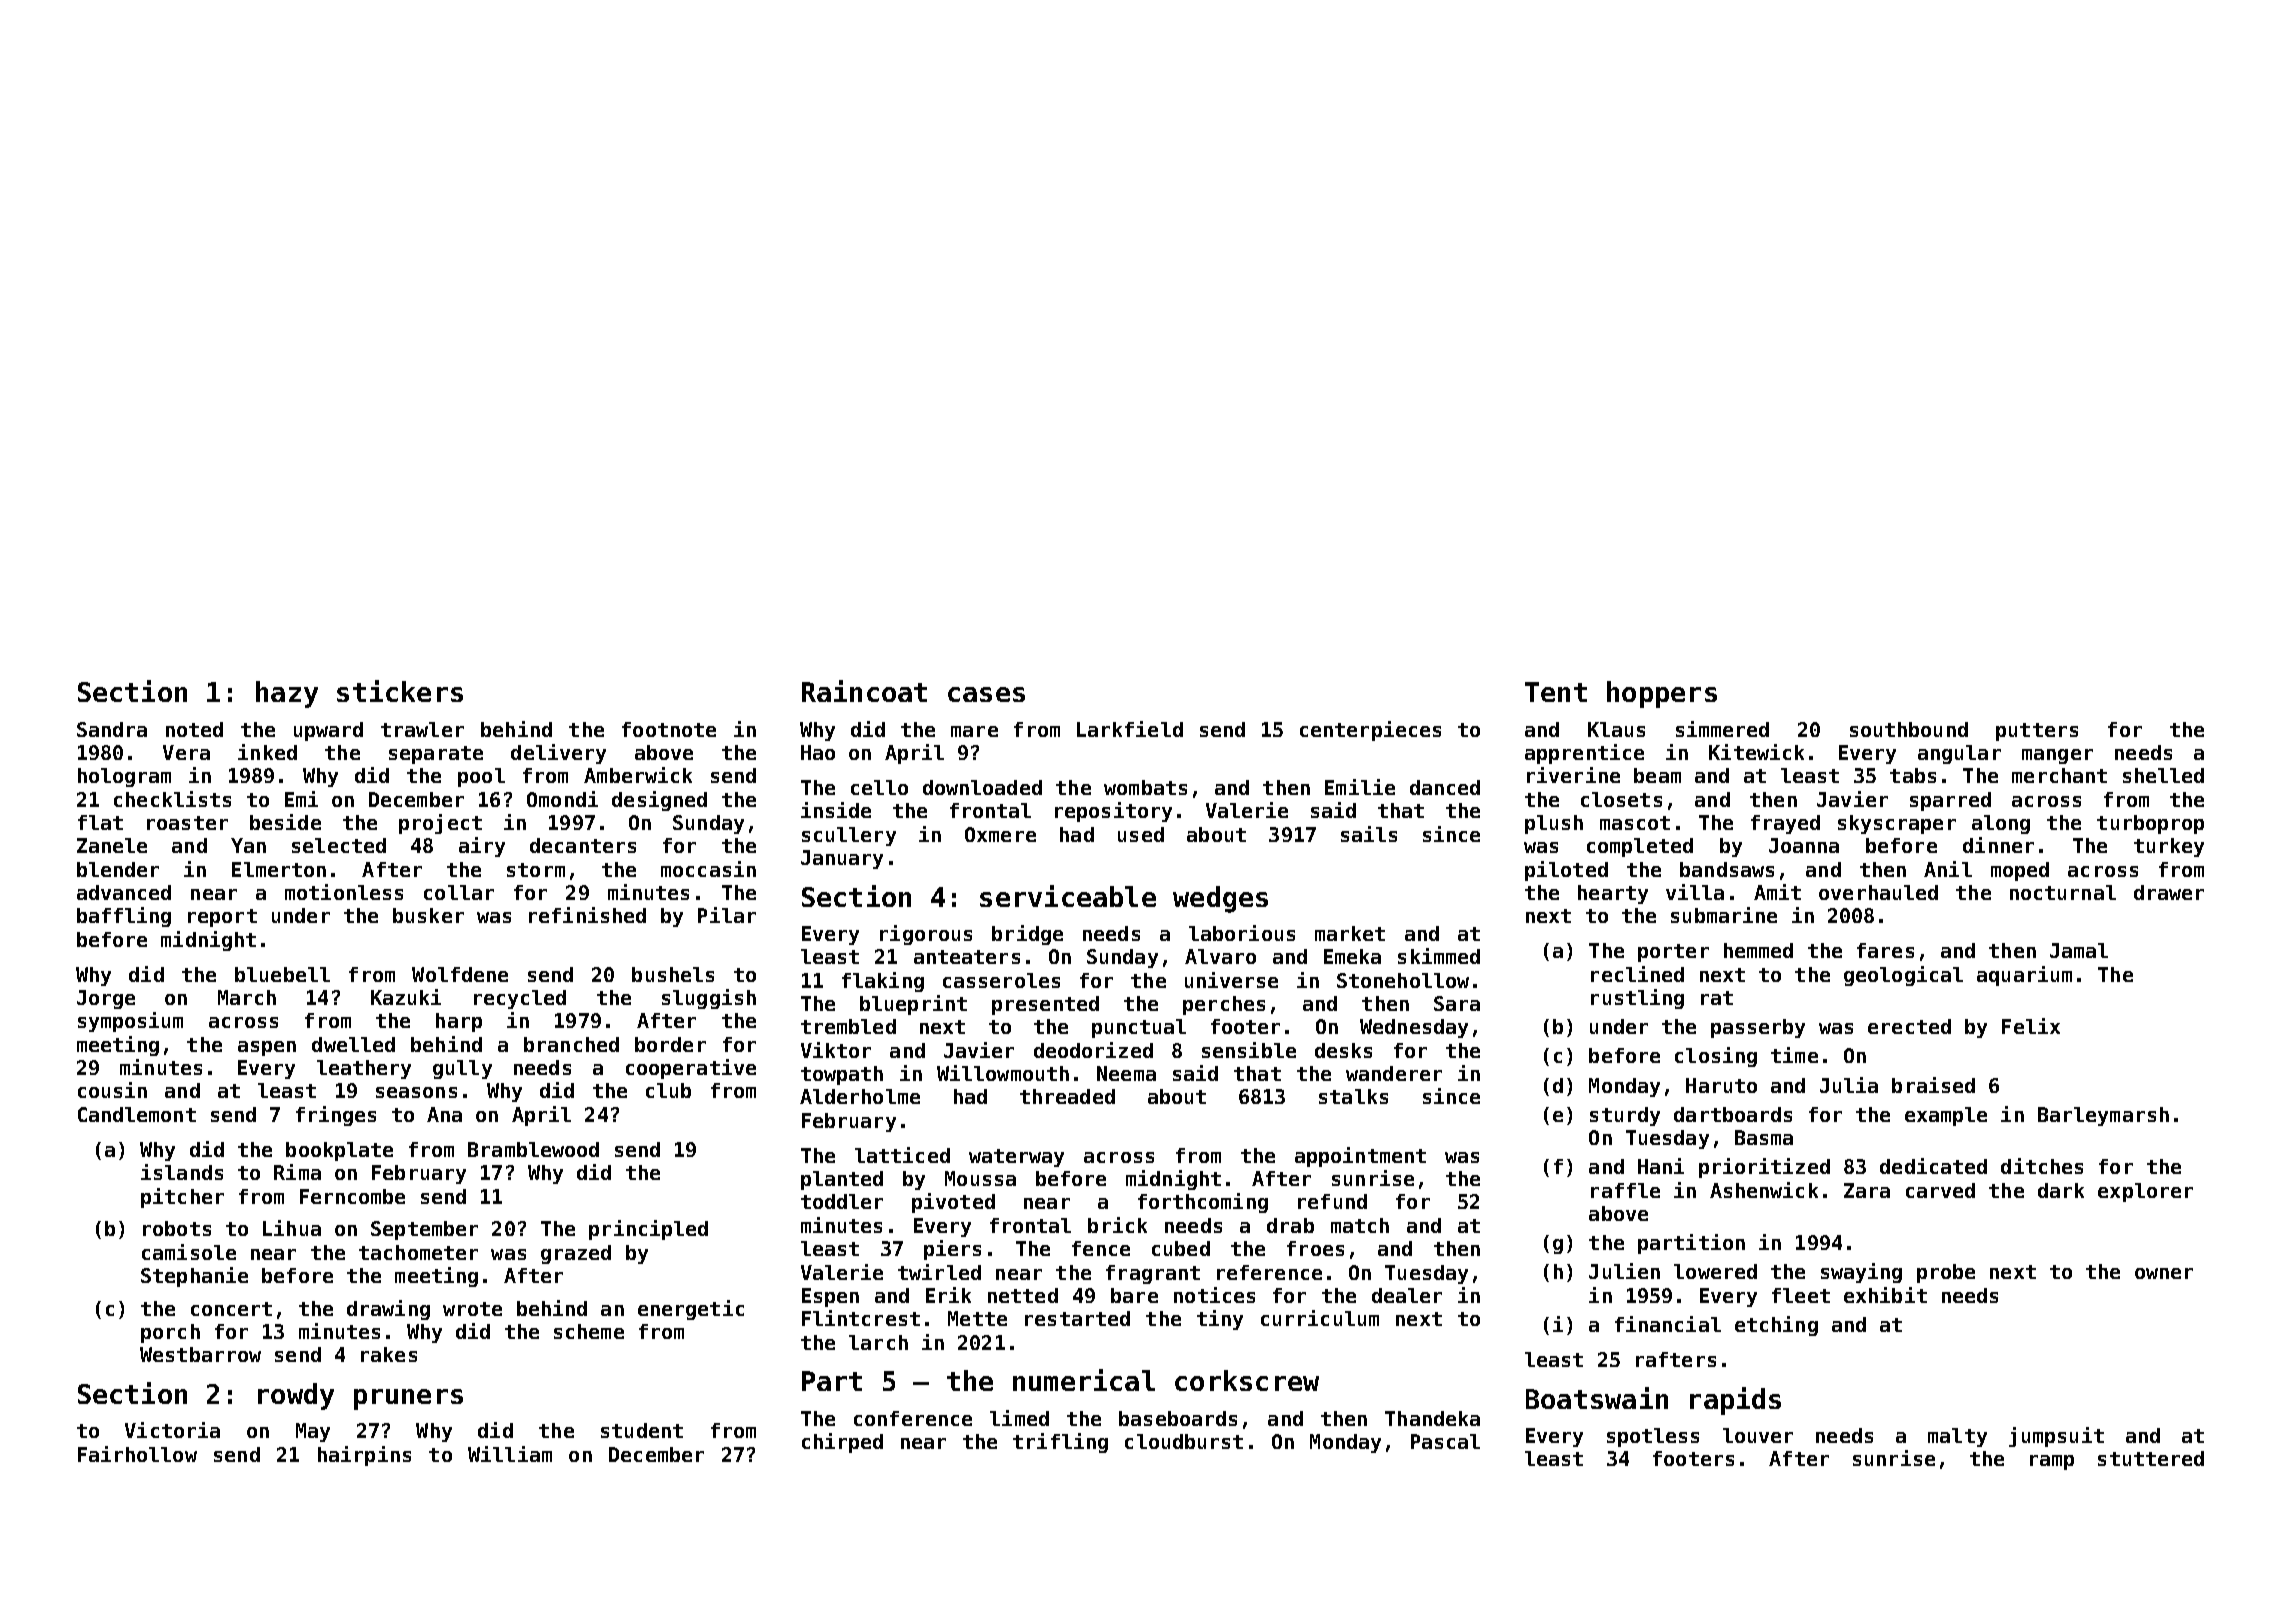 This screenshot has height=1614, width=2282. Describe the element at coordinates (2042, 1166) in the screenshot. I see `ditches` at that location.
